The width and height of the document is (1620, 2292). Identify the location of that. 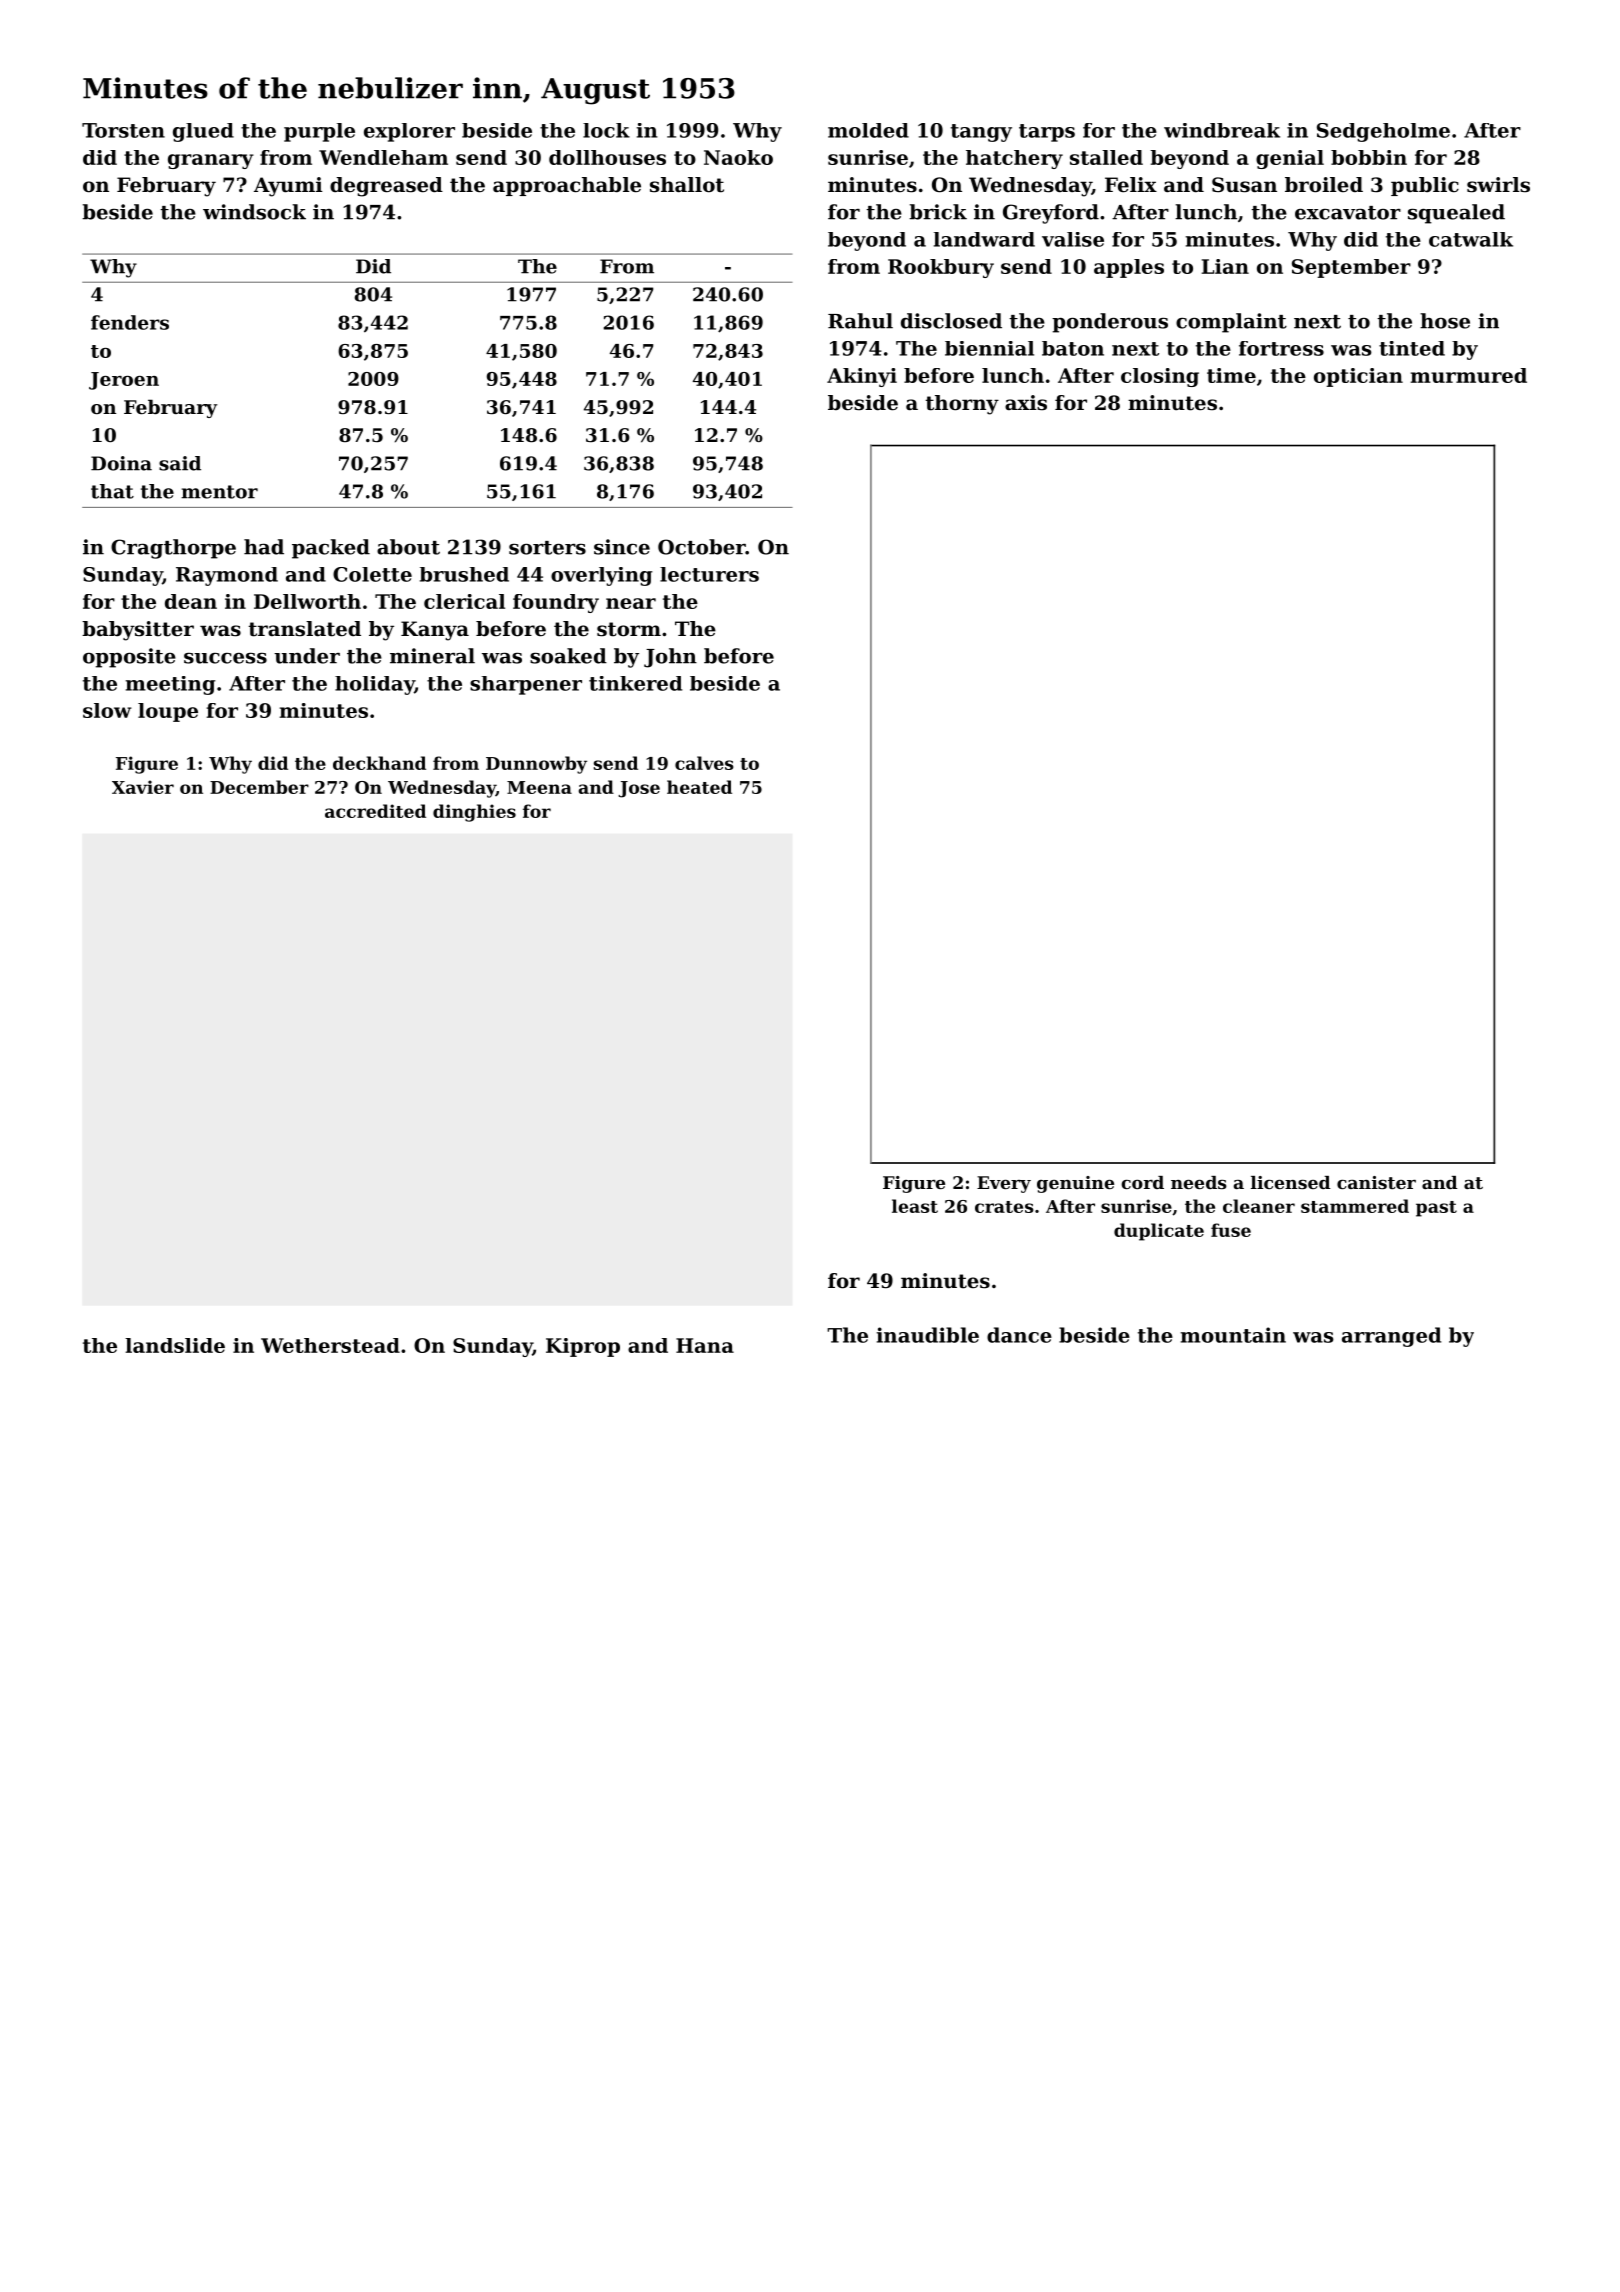
(112, 491).
